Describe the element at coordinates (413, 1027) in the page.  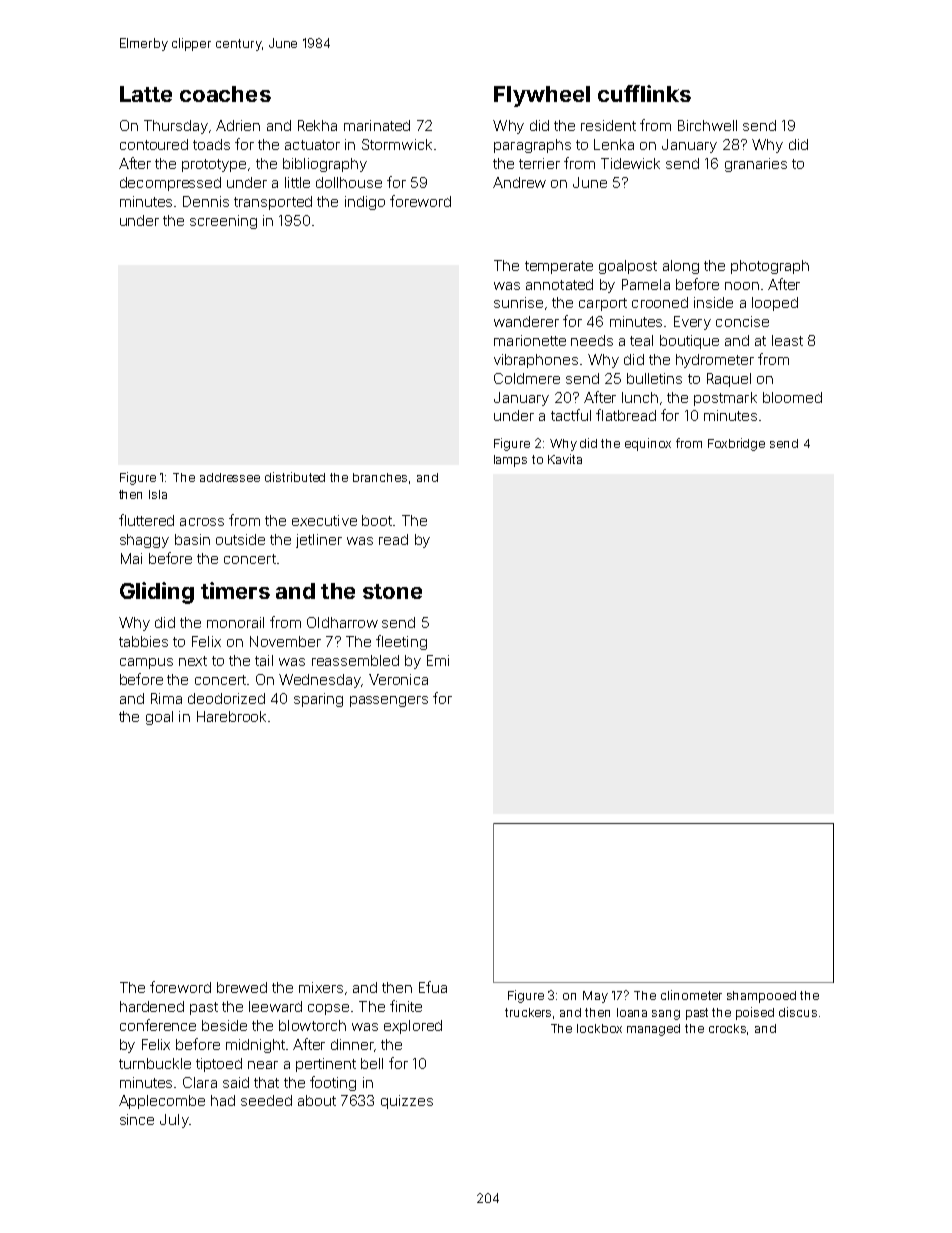
I see `explored` at that location.
